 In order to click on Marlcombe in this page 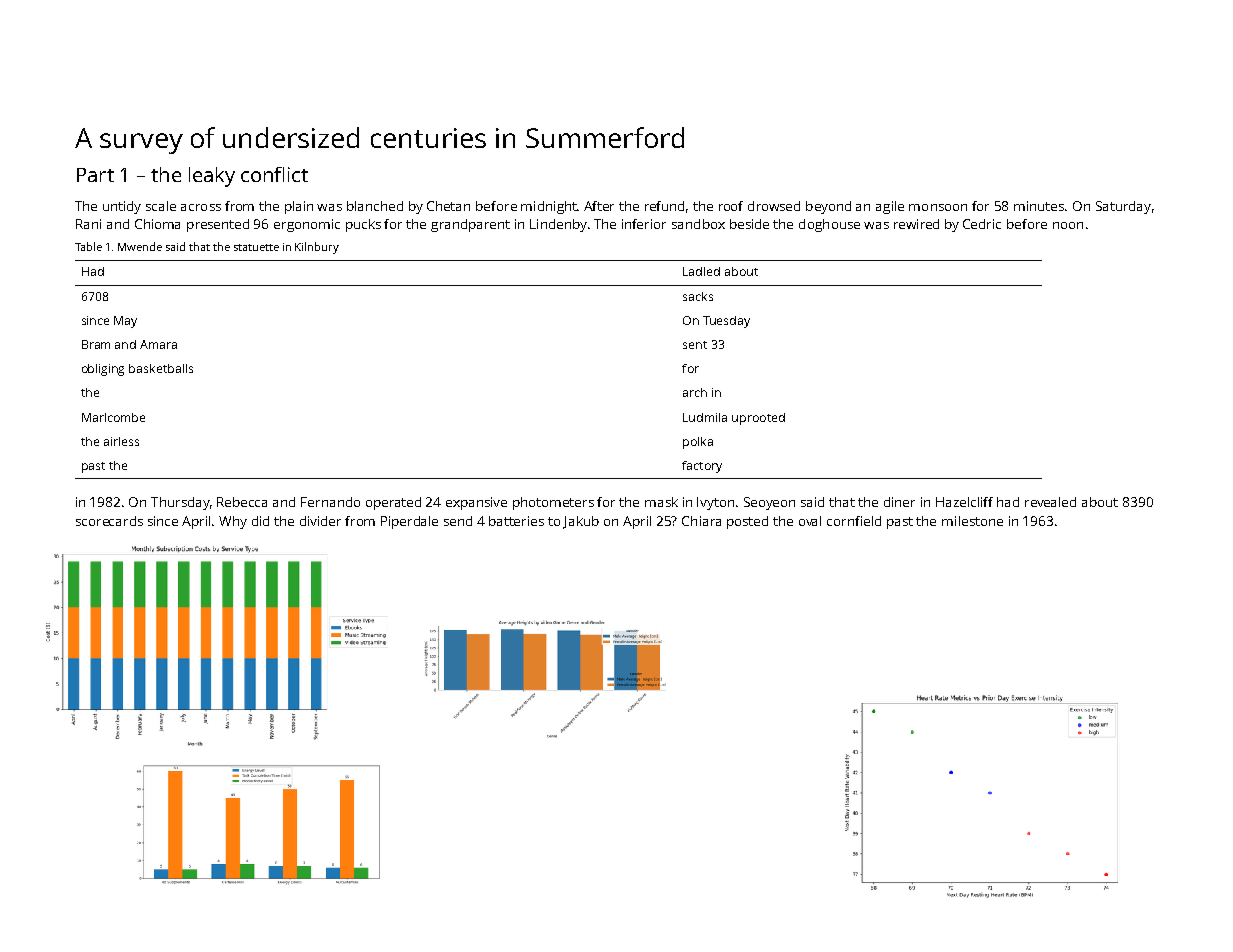, I will do `click(113, 417)`.
